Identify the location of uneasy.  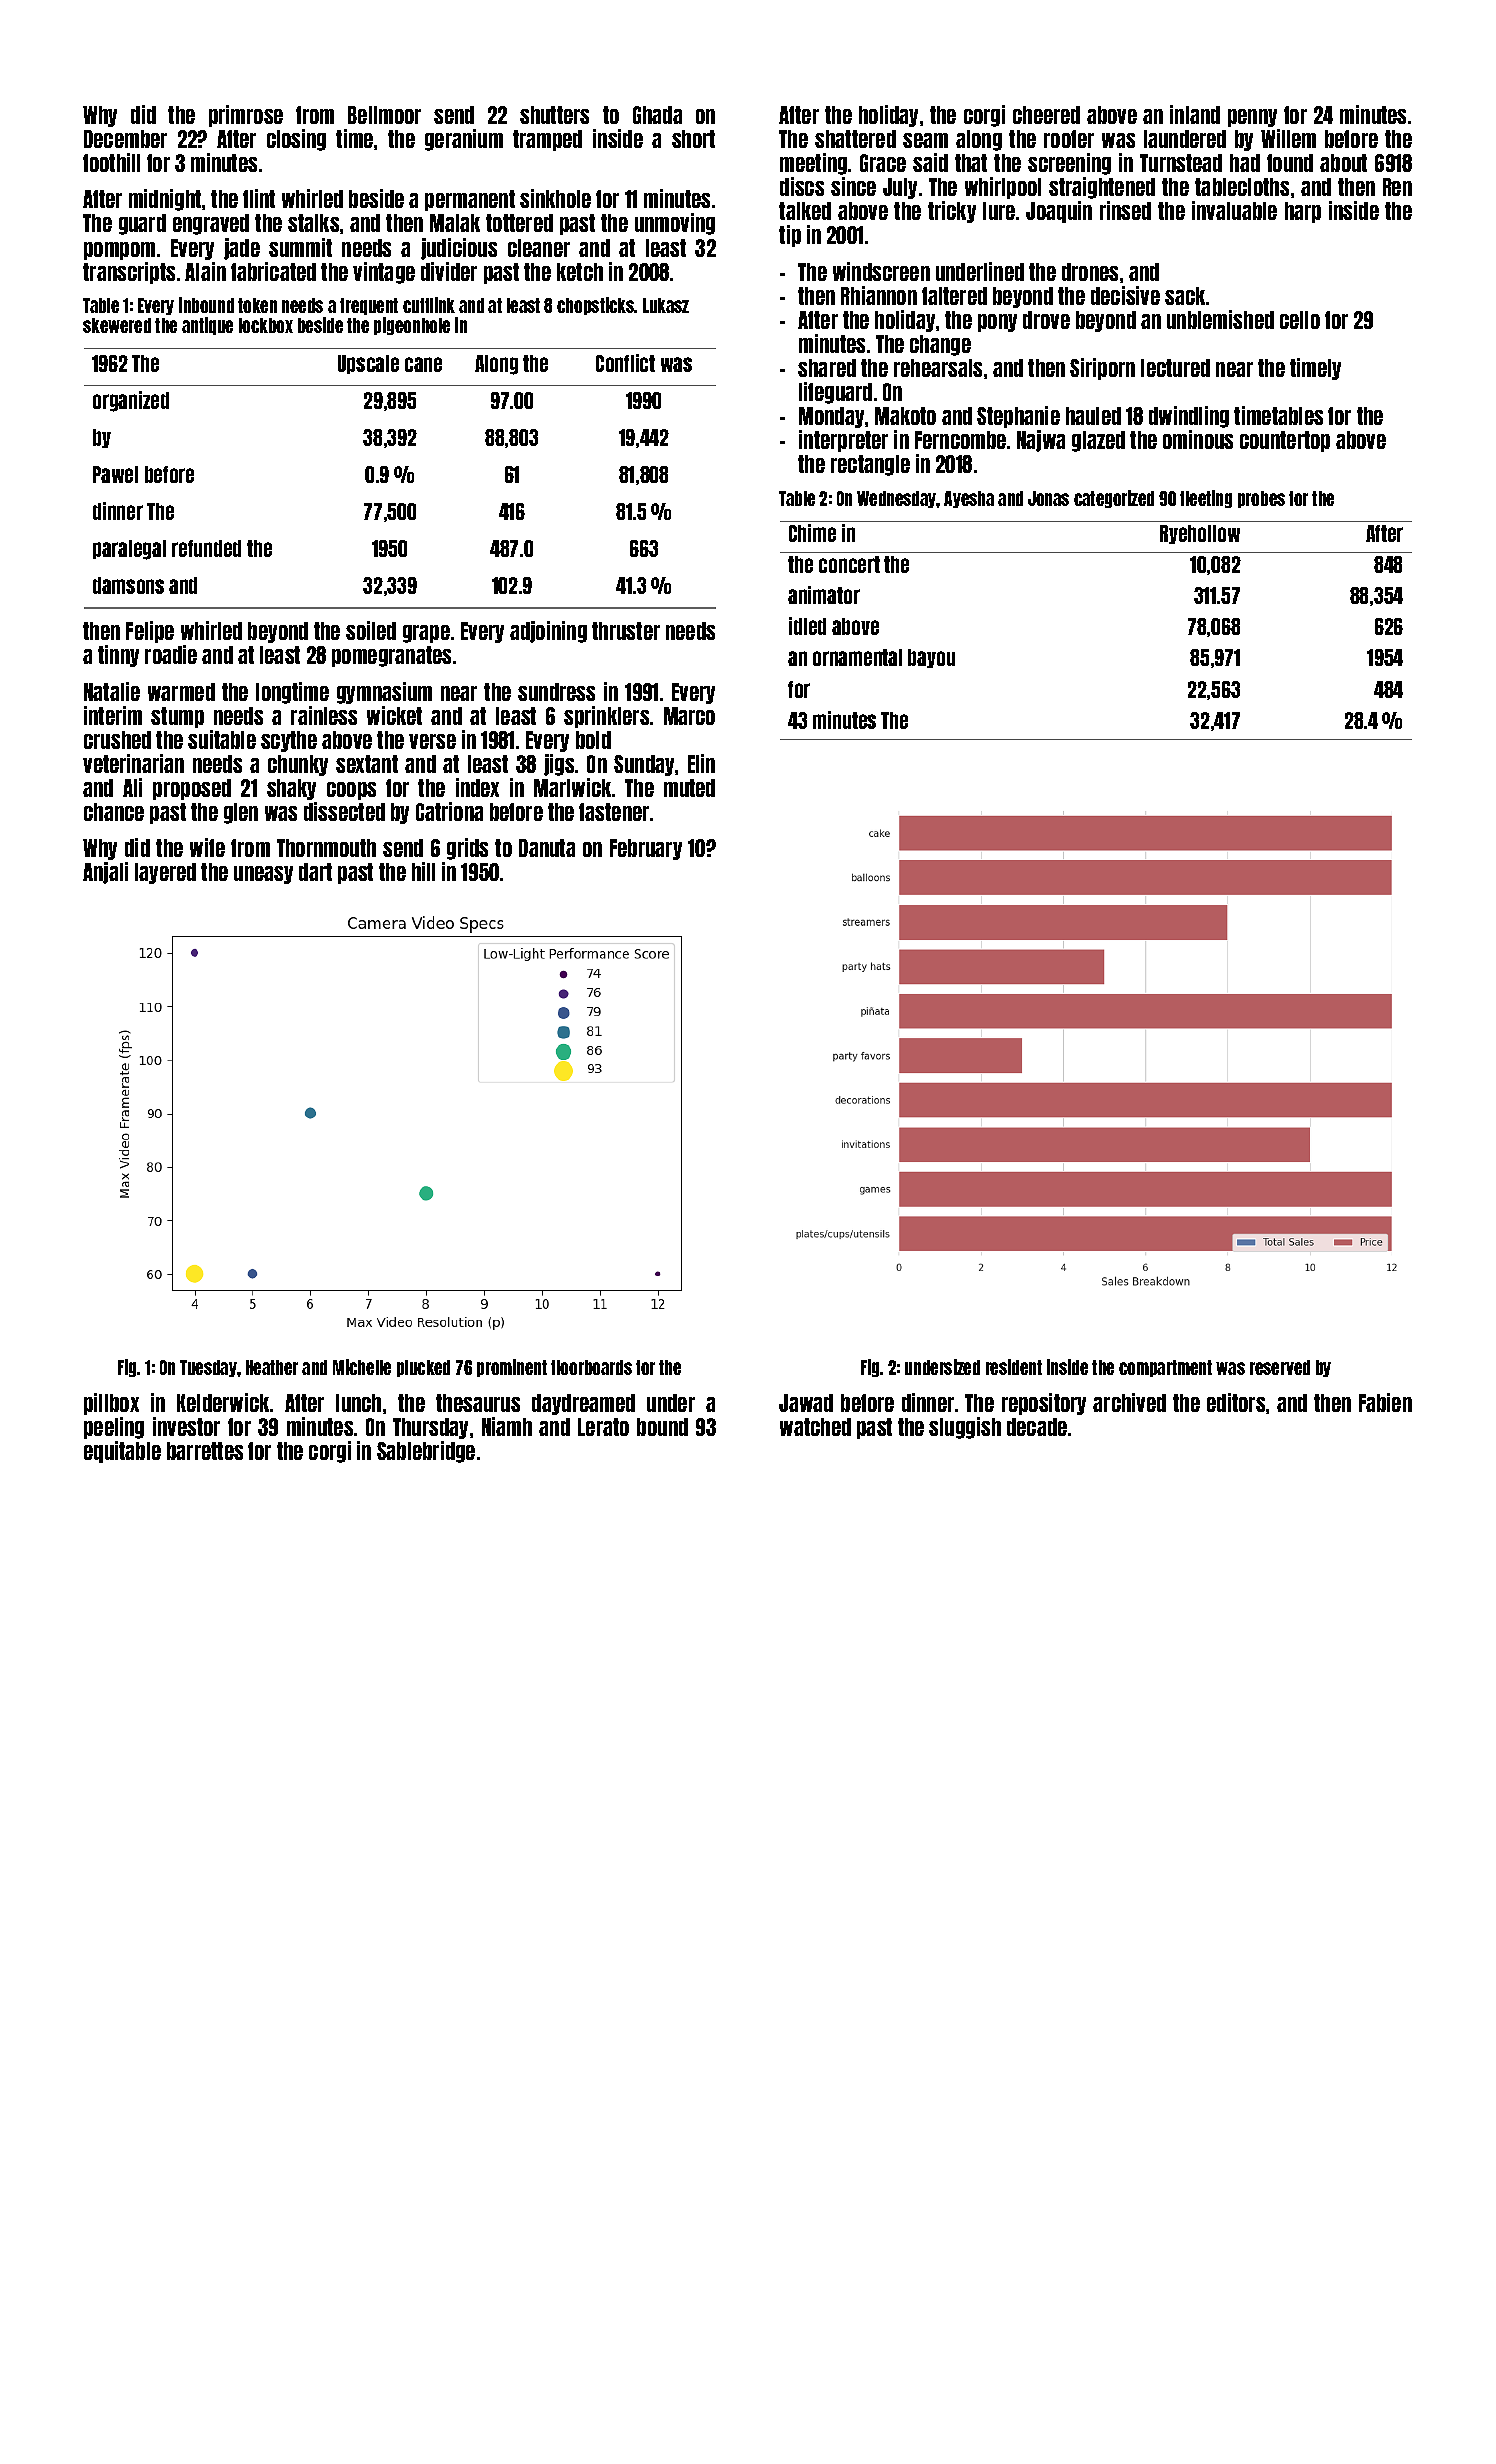
(263, 875).
